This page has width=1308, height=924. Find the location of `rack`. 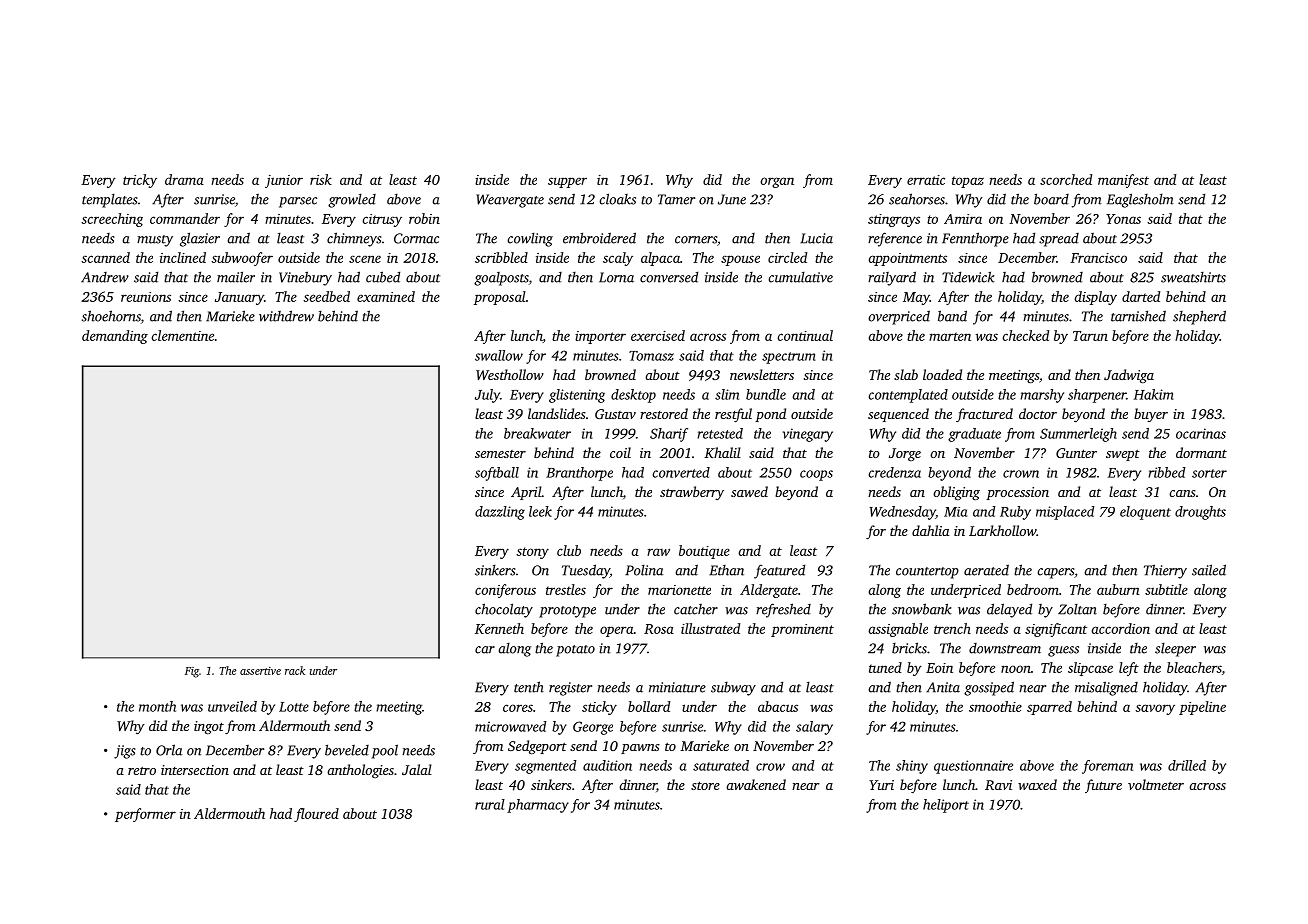

rack is located at coordinates (295, 670).
